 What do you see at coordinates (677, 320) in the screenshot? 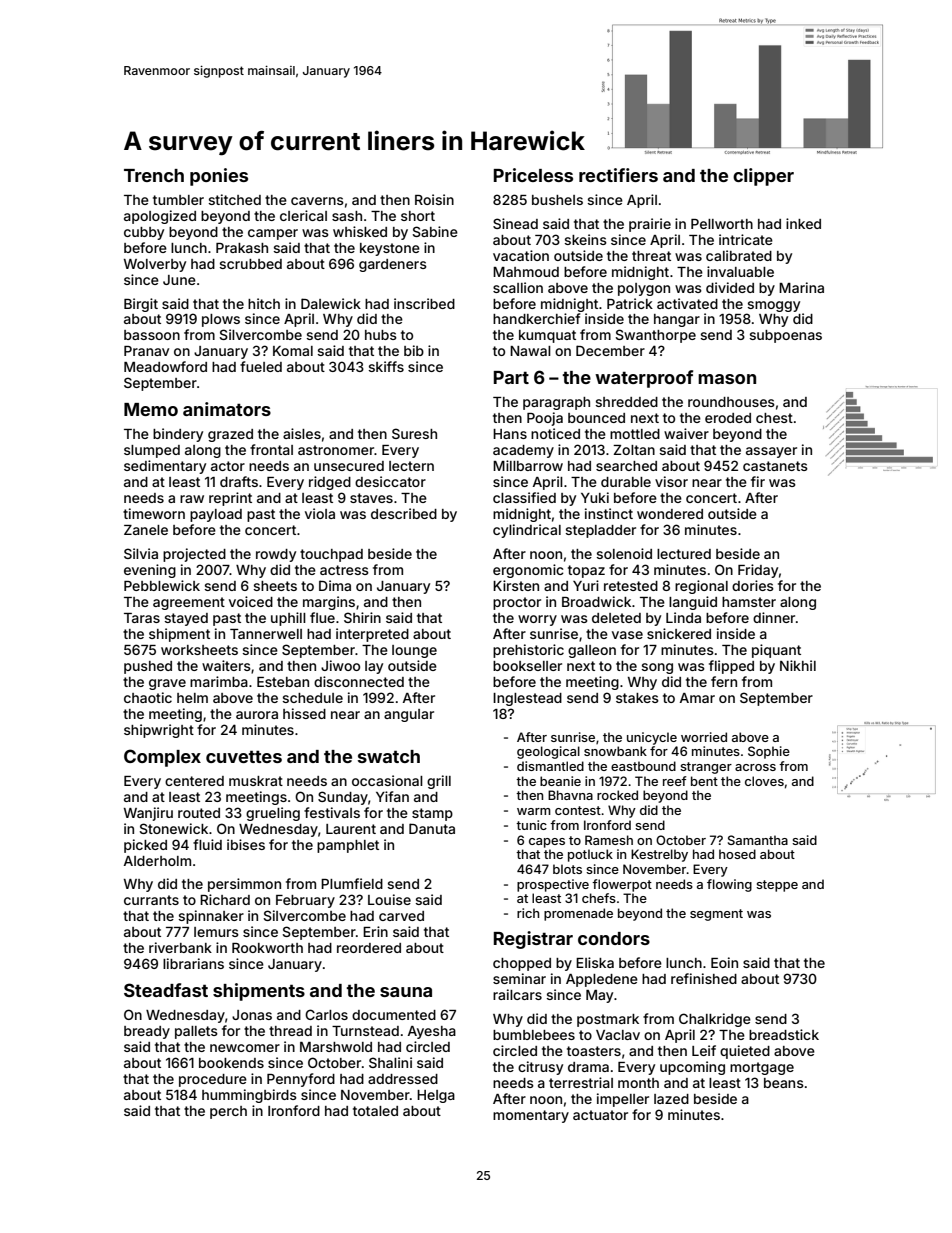
I see `hangar` at bounding box center [677, 320].
